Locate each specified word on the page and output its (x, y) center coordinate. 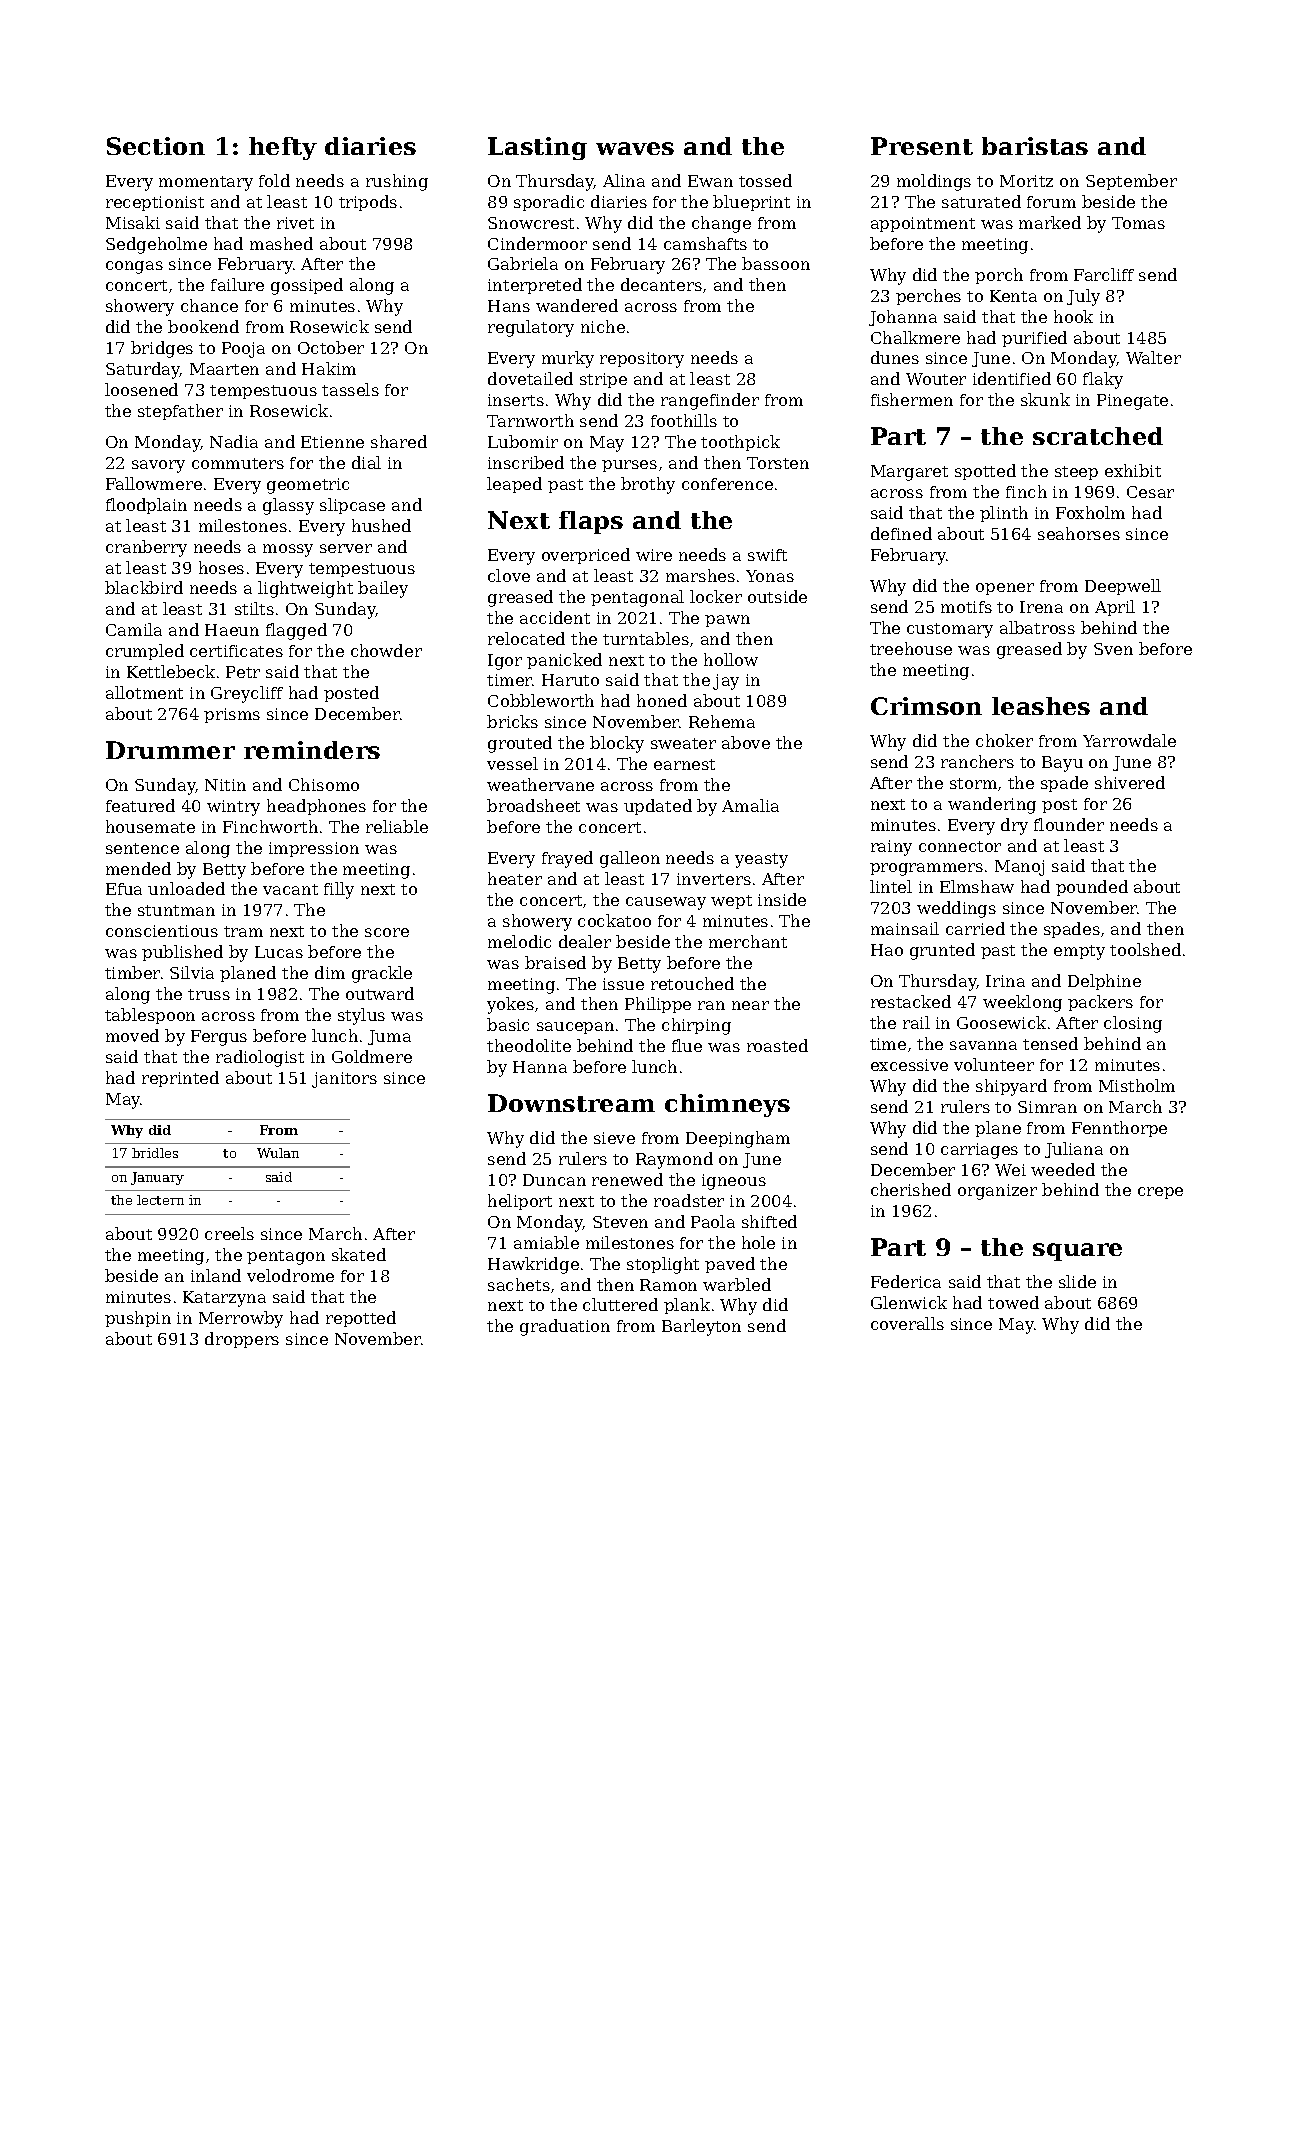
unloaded (186, 888)
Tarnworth (530, 420)
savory (158, 466)
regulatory (531, 328)
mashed (281, 243)
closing (1133, 1024)
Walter (1153, 357)
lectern (160, 1200)
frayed (567, 859)
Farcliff (1104, 274)
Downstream (571, 1103)
